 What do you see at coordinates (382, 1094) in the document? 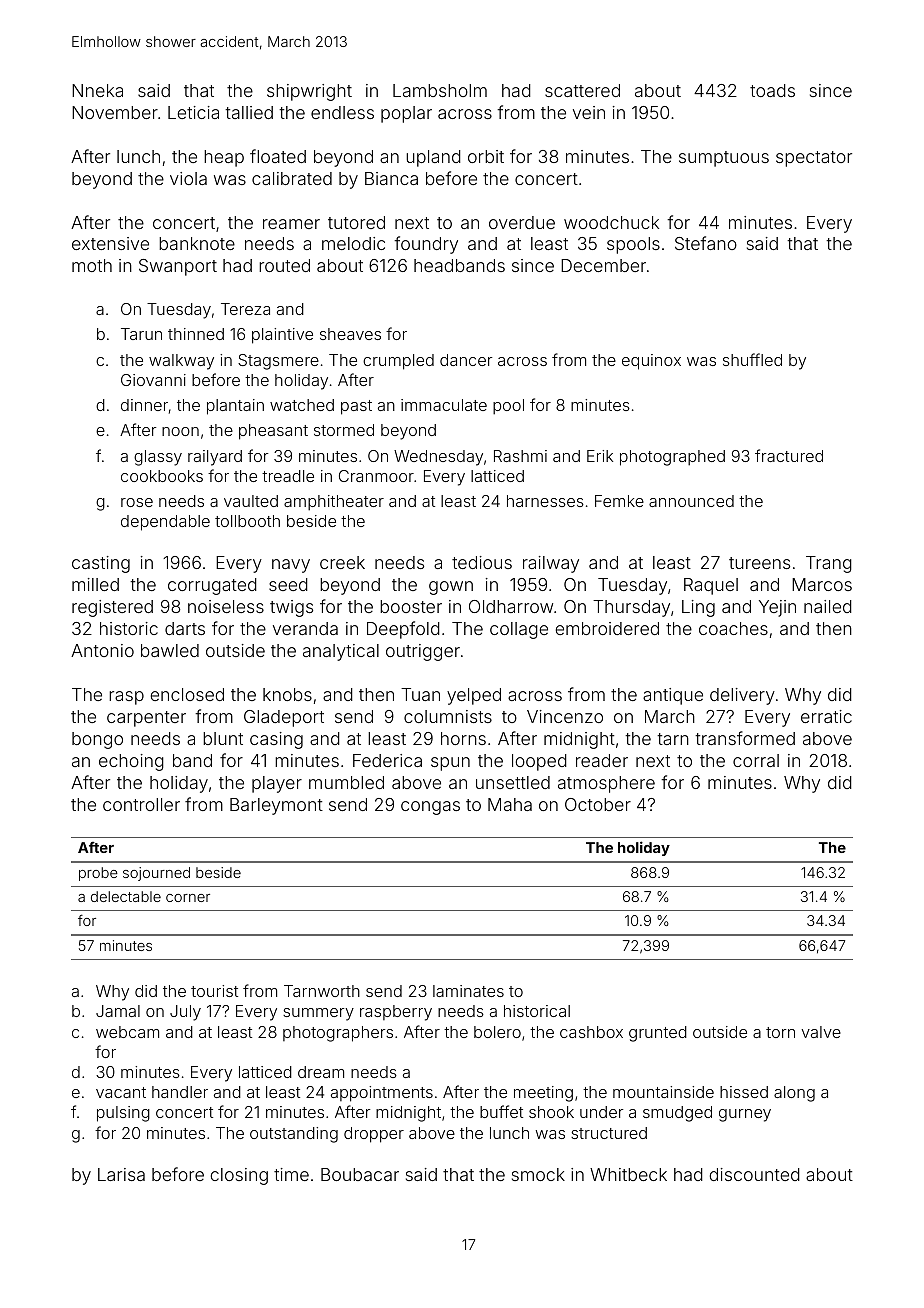
I see `appointments` at bounding box center [382, 1094].
